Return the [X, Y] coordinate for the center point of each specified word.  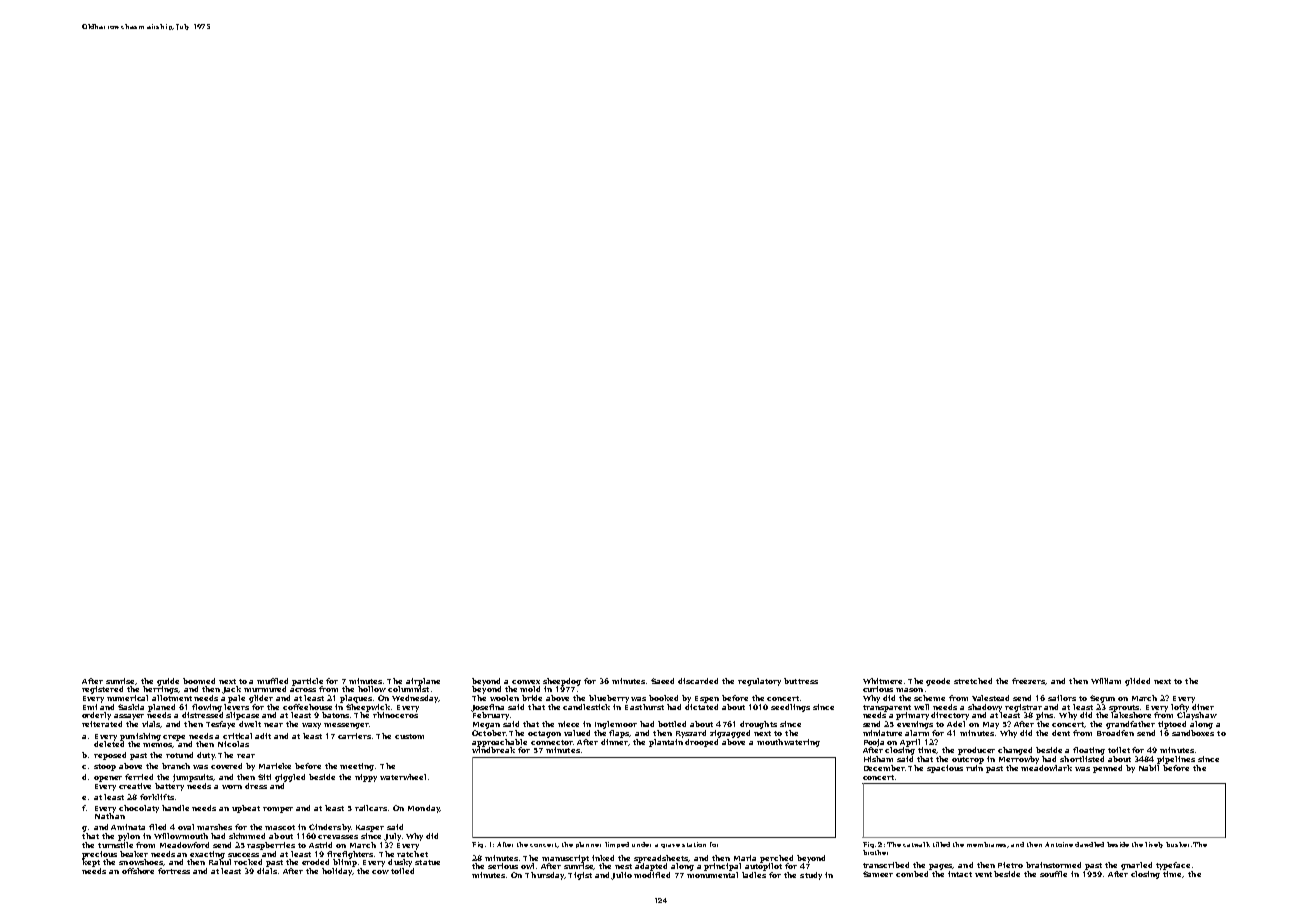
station [694, 844]
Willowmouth [181, 836]
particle [307, 682]
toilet [1119, 750]
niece [568, 724]
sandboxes [1193, 733]
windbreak [493, 750]
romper [278, 810]
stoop [105, 767]
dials [267, 871]
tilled [941, 844]
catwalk [916, 844]
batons [335, 715]
